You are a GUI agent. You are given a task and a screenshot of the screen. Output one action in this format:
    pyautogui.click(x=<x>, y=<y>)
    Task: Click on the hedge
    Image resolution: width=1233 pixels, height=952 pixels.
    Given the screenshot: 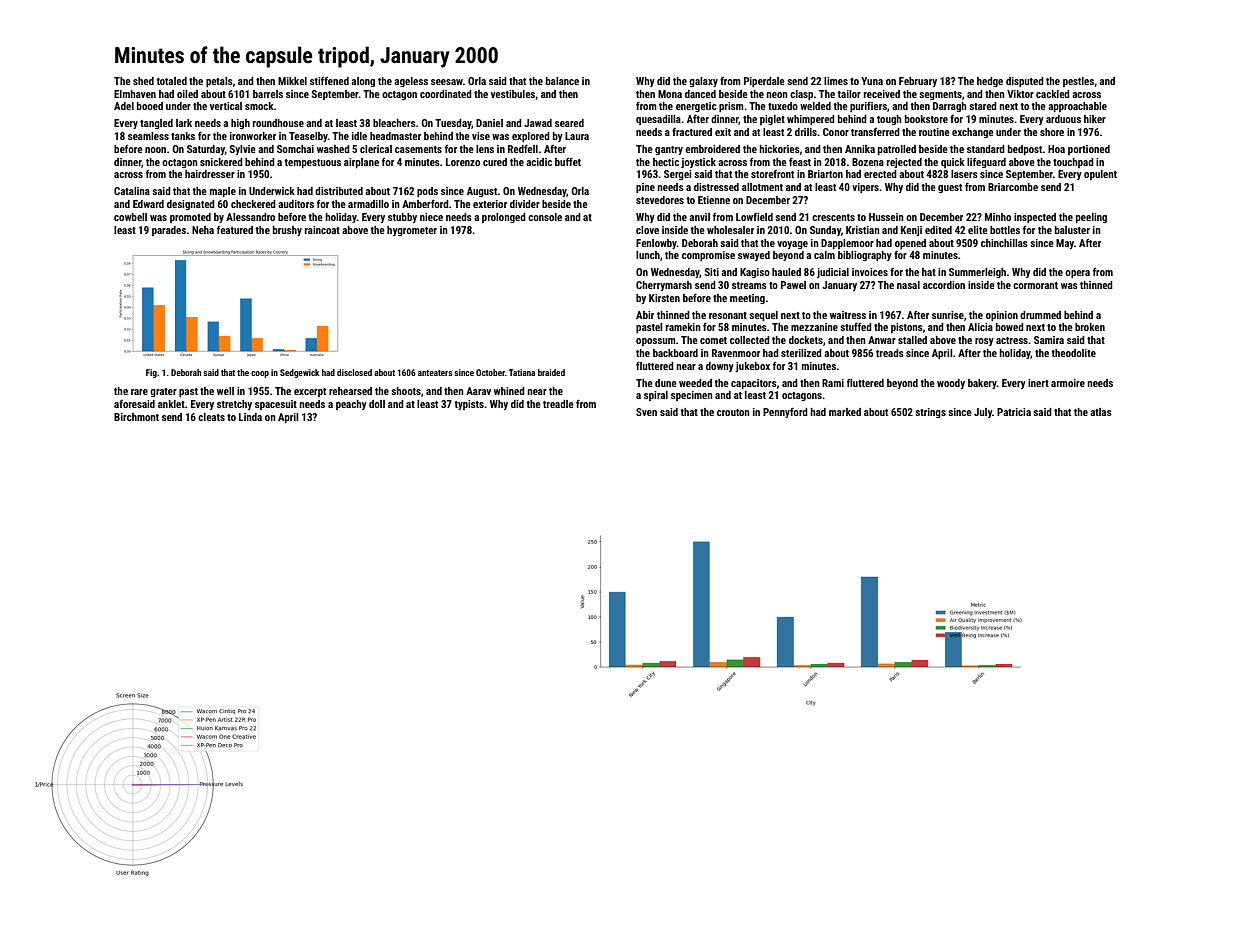 What is the action you would take?
    pyautogui.click(x=990, y=82)
